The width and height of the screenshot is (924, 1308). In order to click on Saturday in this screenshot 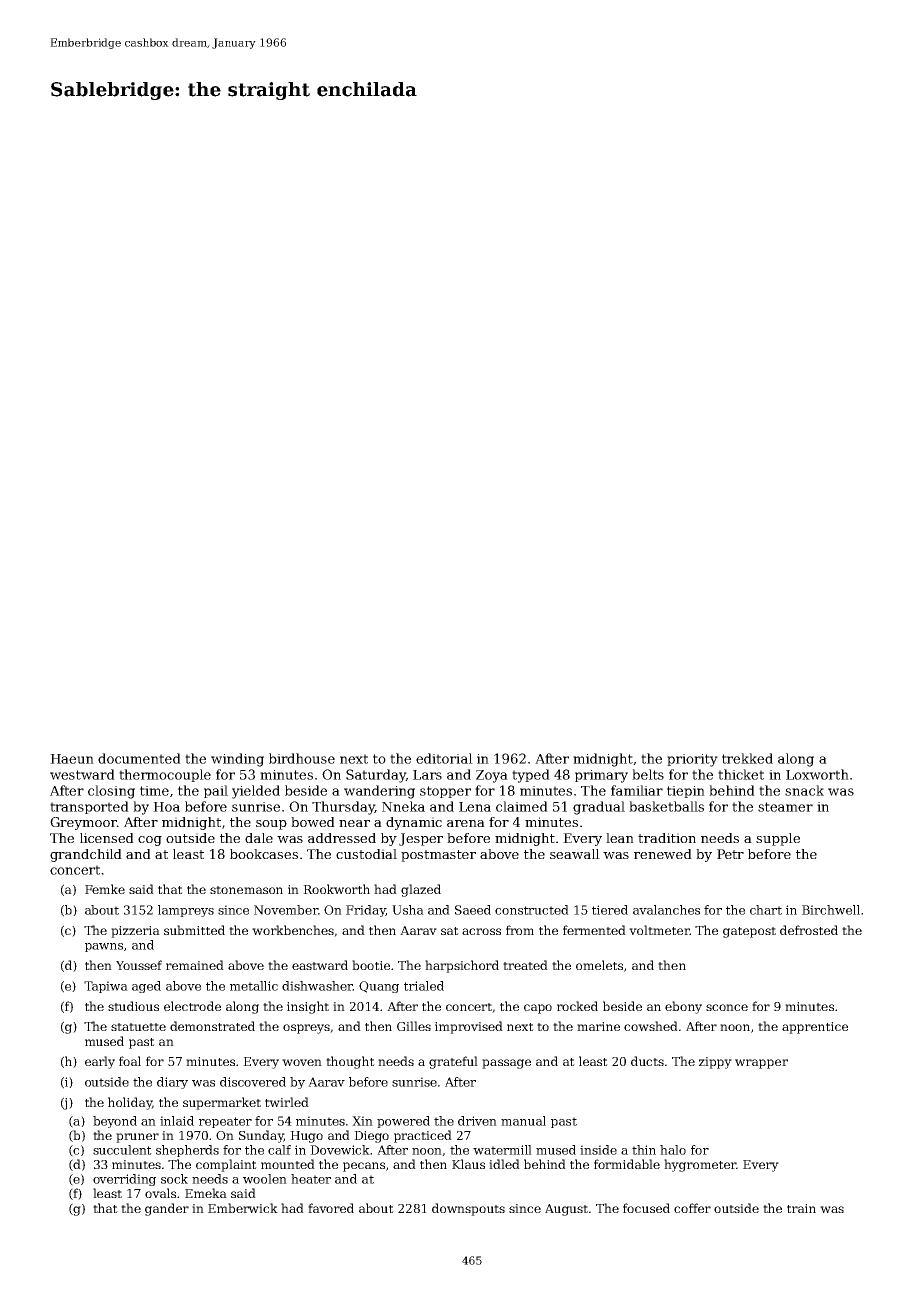, I will do `click(376, 776)`.
